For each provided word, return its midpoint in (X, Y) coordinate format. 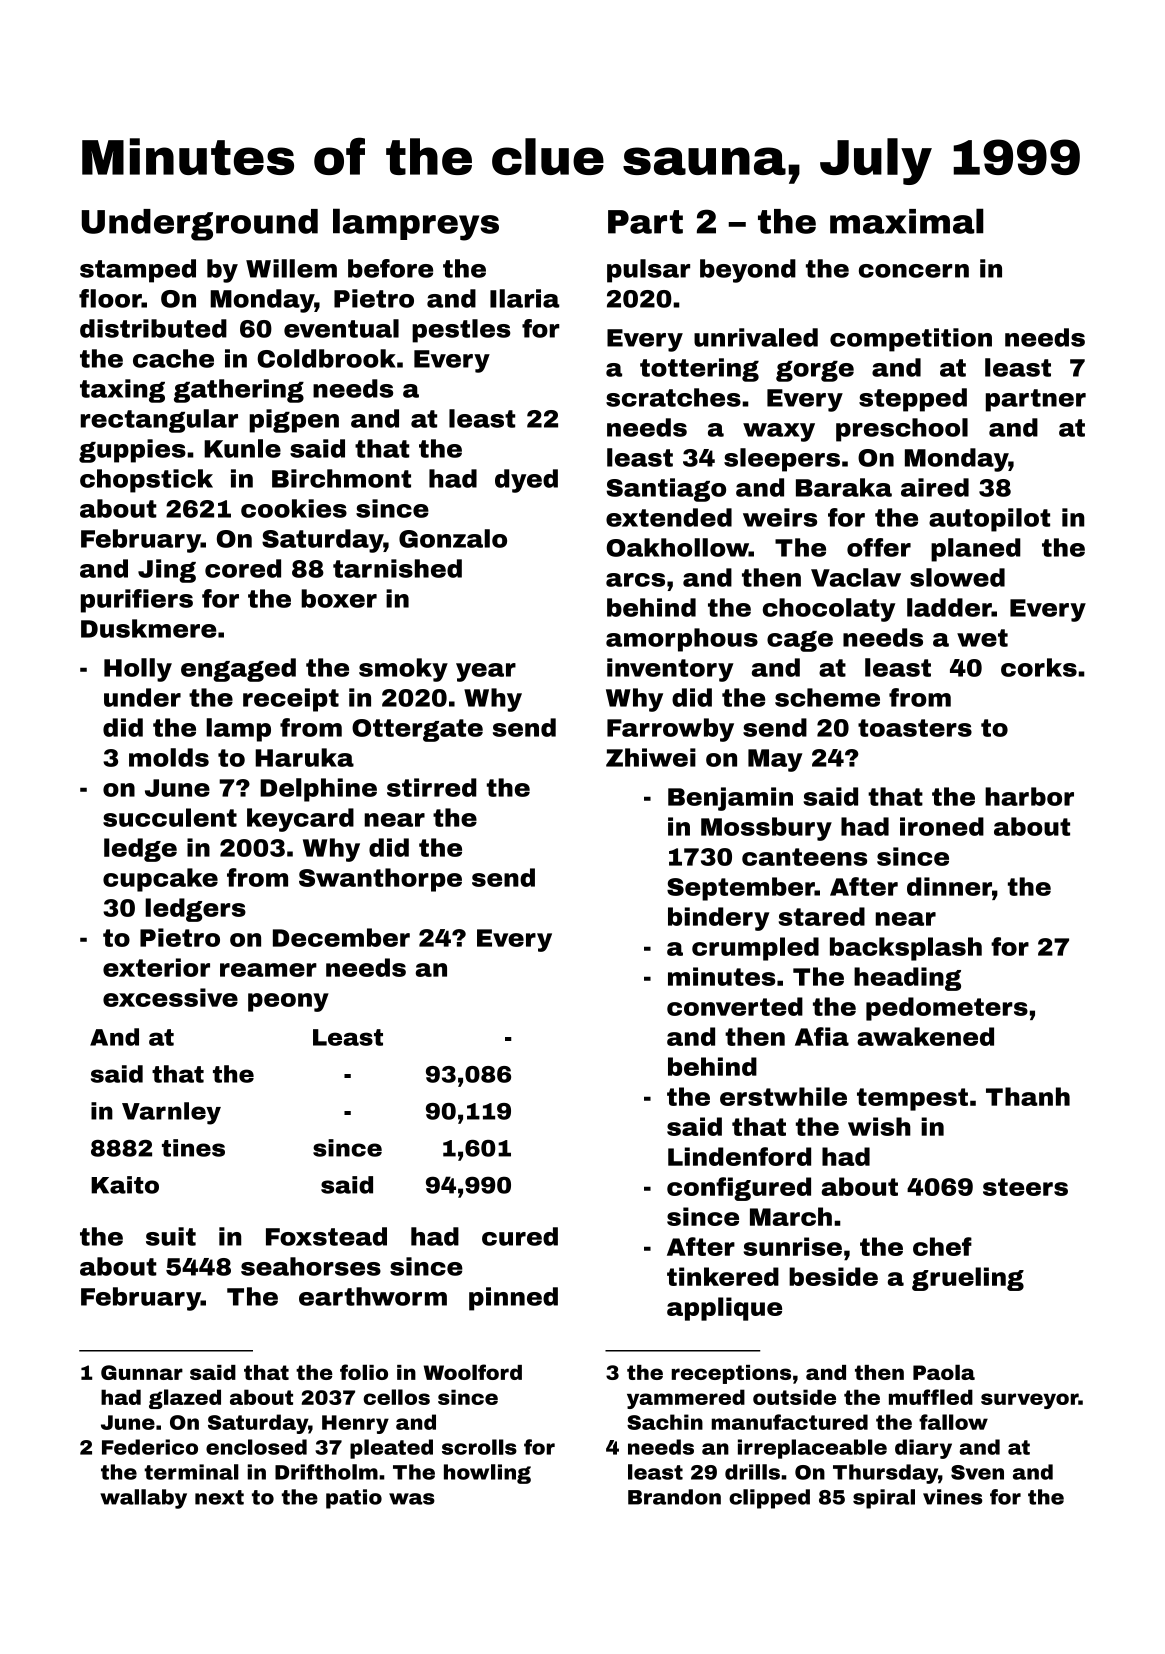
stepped (913, 400)
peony (288, 1002)
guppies (132, 451)
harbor (1029, 796)
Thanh (1028, 1096)
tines (193, 1148)
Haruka (304, 757)
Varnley (171, 1113)
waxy (779, 432)
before (390, 268)
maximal (907, 221)
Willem (291, 268)
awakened (925, 1036)
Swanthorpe (380, 880)
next (219, 1497)
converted (735, 1006)
